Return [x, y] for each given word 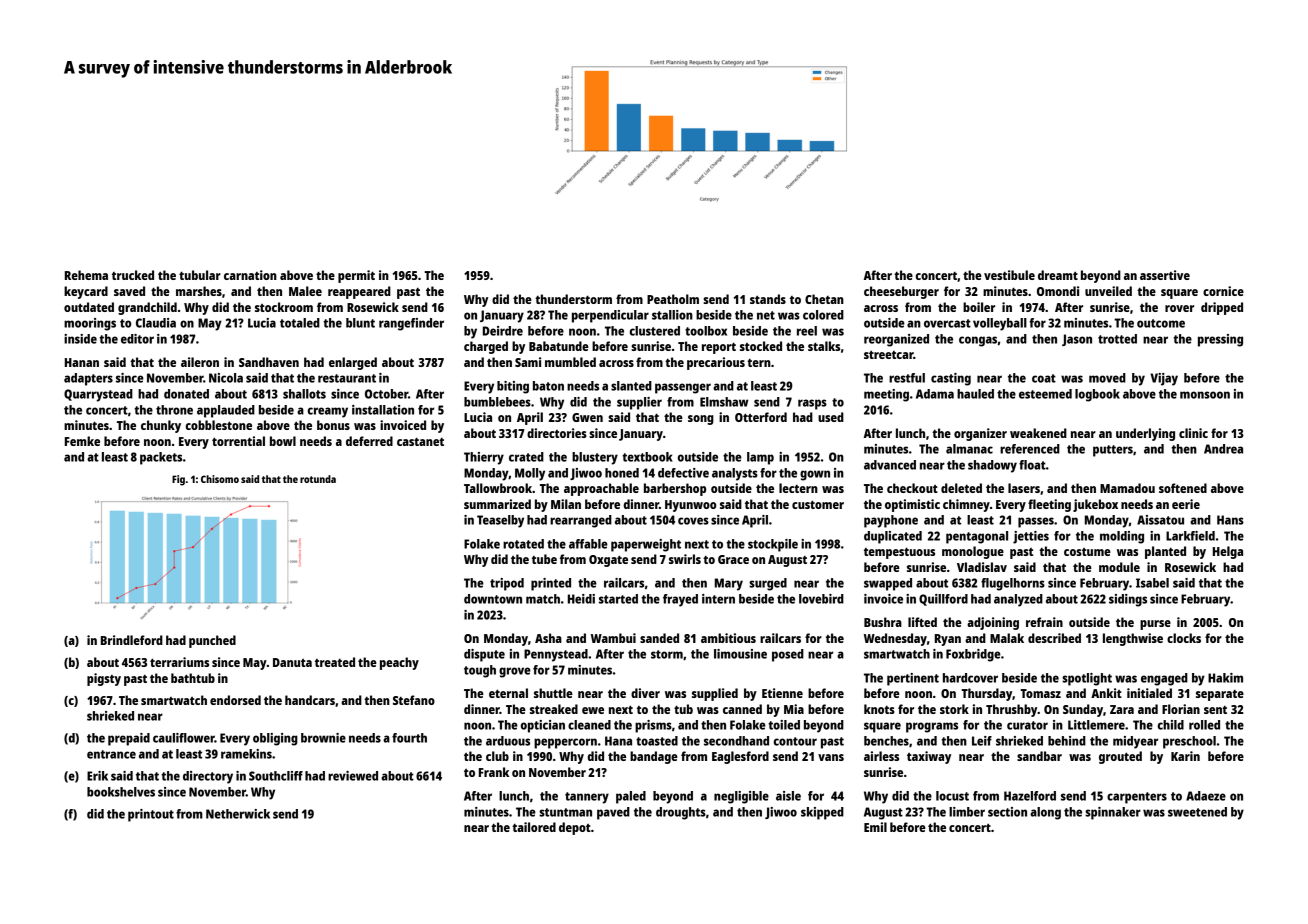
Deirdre [503, 331]
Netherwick [238, 814]
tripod [507, 584]
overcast [947, 323]
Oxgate [608, 561]
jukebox [1095, 505]
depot [575, 828]
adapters [88, 379]
